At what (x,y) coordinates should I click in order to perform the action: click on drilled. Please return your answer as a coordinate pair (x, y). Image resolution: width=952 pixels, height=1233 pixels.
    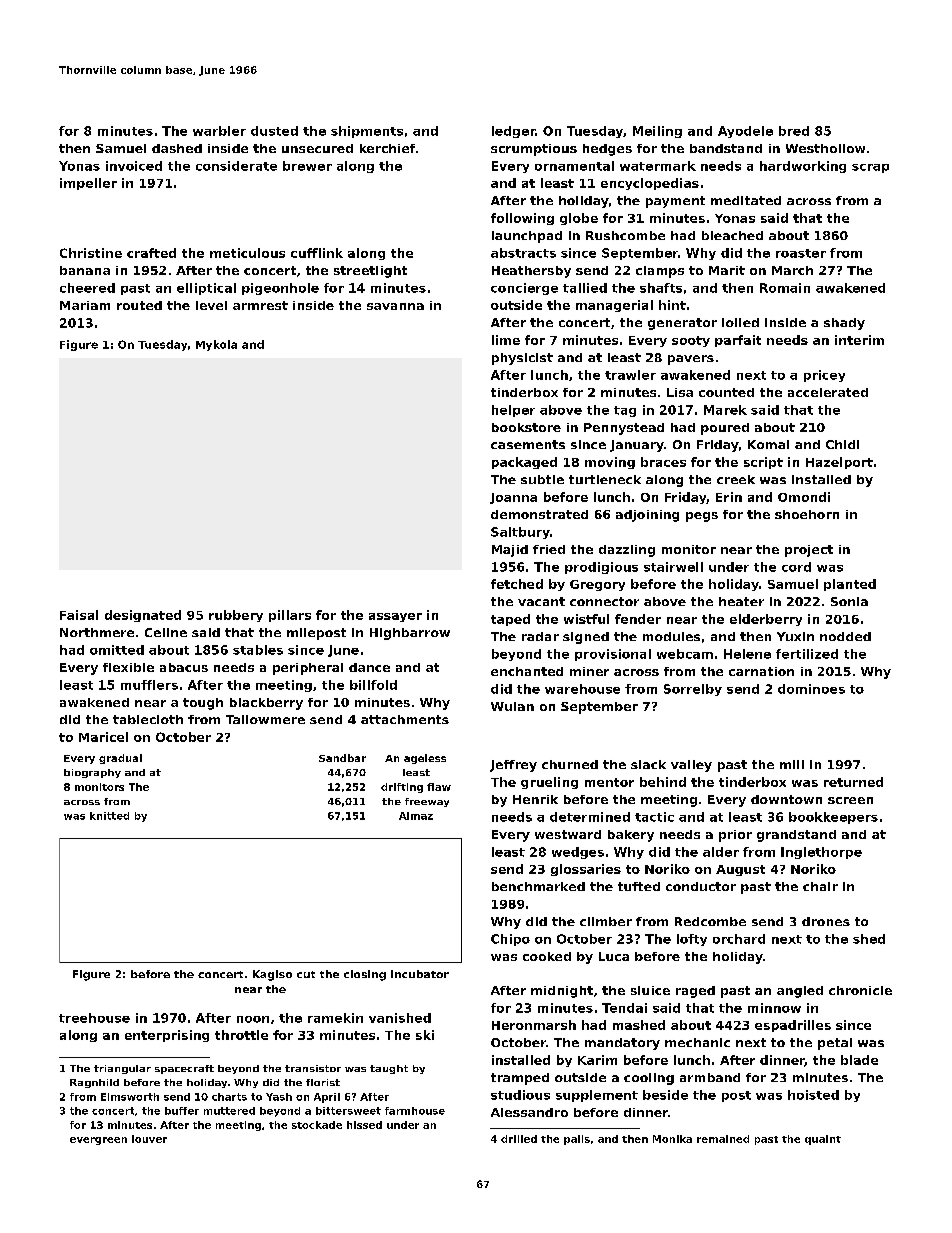
    Looking at the image, I should click on (519, 1139).
